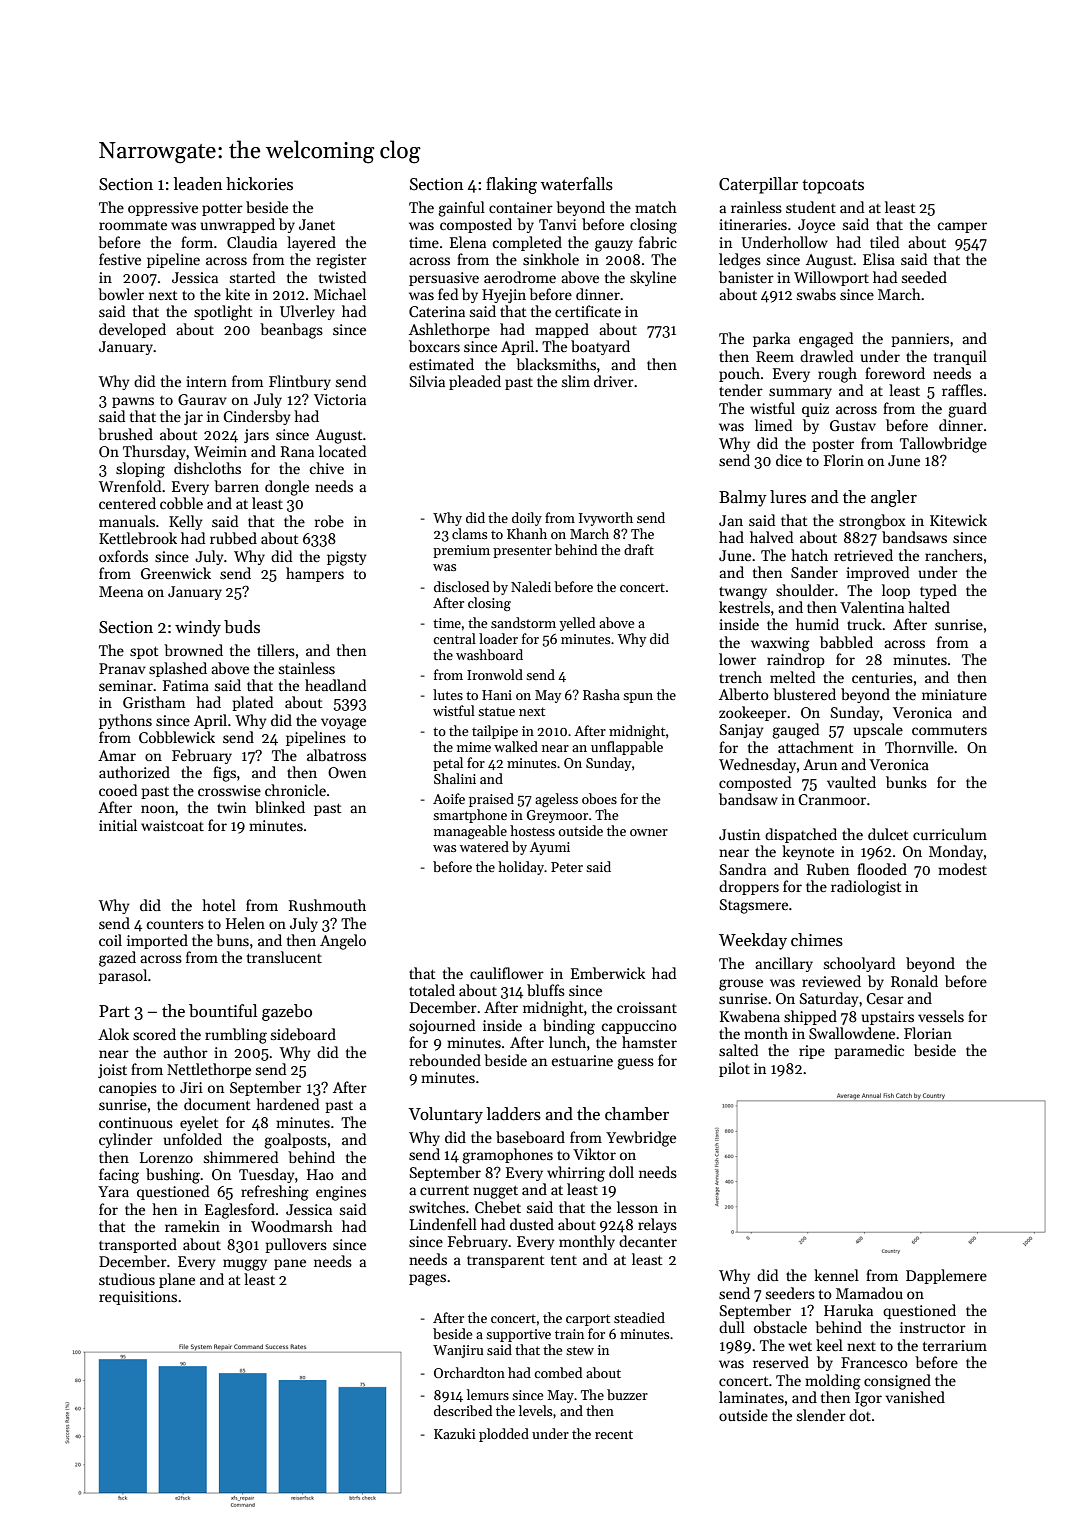  Describe the element at coordinates (343, 942) in the screenshot. I see `Angelo` at that location.
